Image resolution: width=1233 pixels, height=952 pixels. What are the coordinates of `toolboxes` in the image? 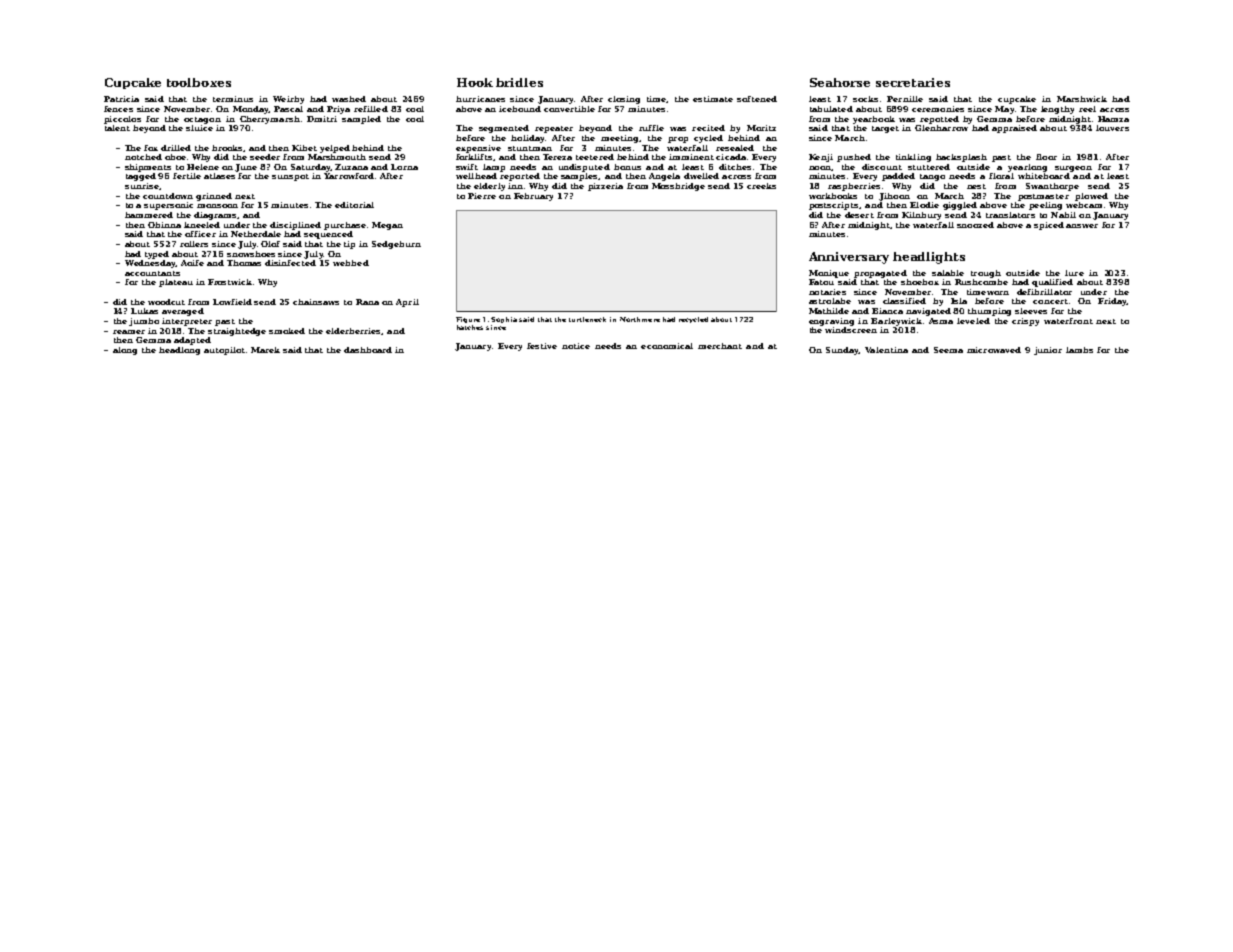 It's located at (199, 82).
